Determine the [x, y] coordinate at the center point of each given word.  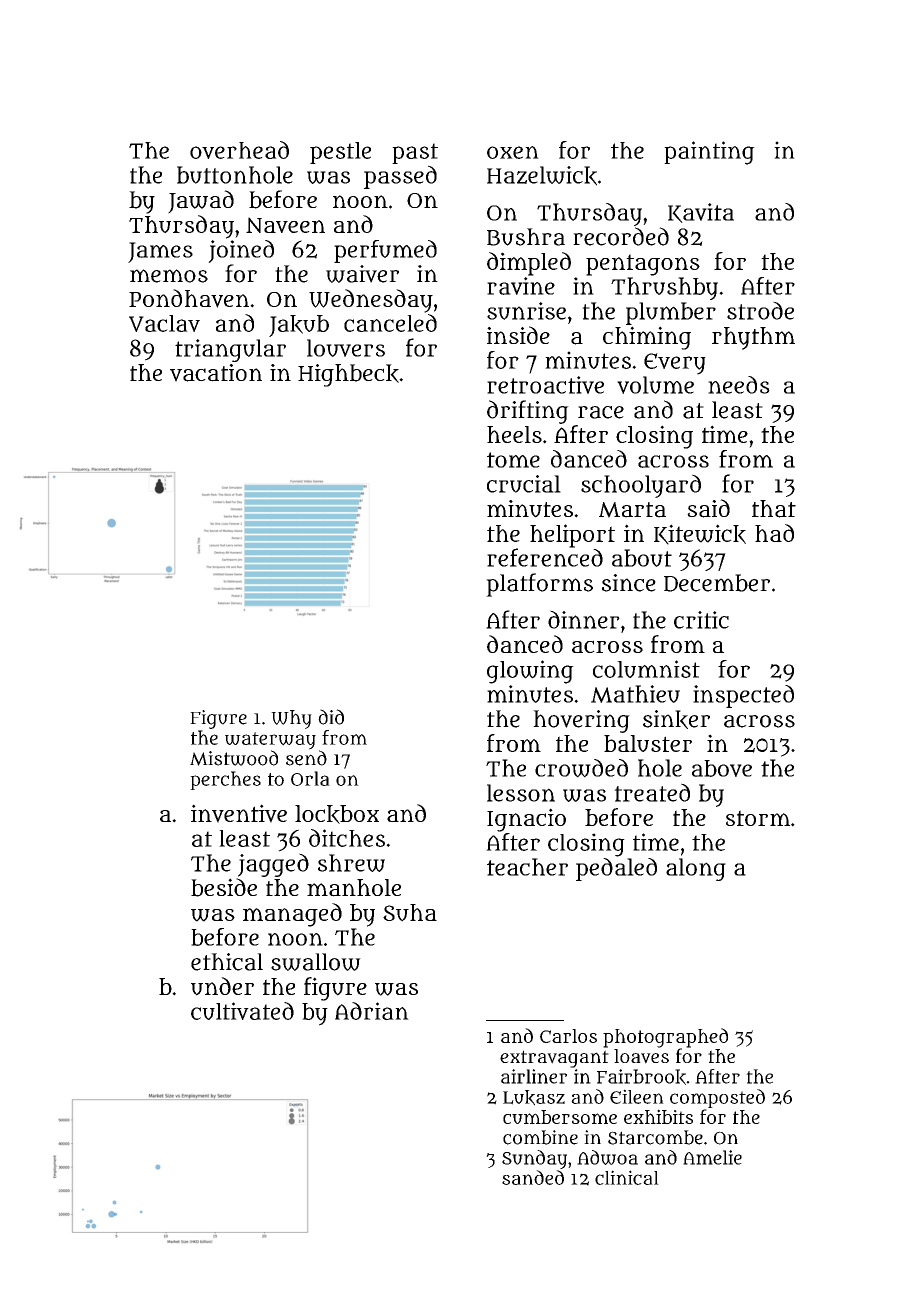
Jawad [201, 202]
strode [760, 310]
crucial [524, 484]
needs [739, 385]
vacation [216, 373]
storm [758, 818]
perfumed [385, 251]
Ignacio [526, 820]
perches [225, 780]
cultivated [242, 1011]
